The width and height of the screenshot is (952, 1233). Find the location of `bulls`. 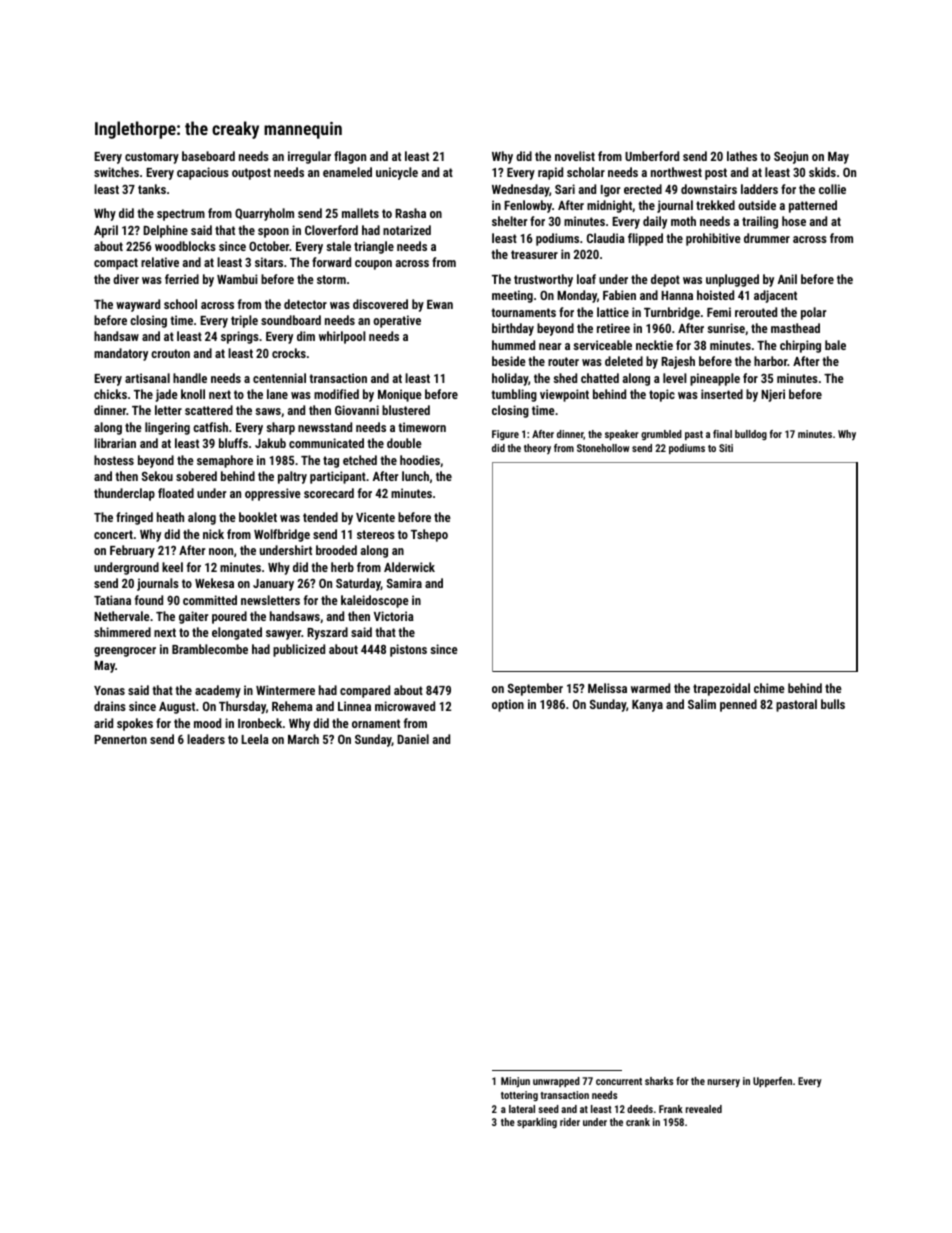

bulls is located at coordinates (833, 704).
